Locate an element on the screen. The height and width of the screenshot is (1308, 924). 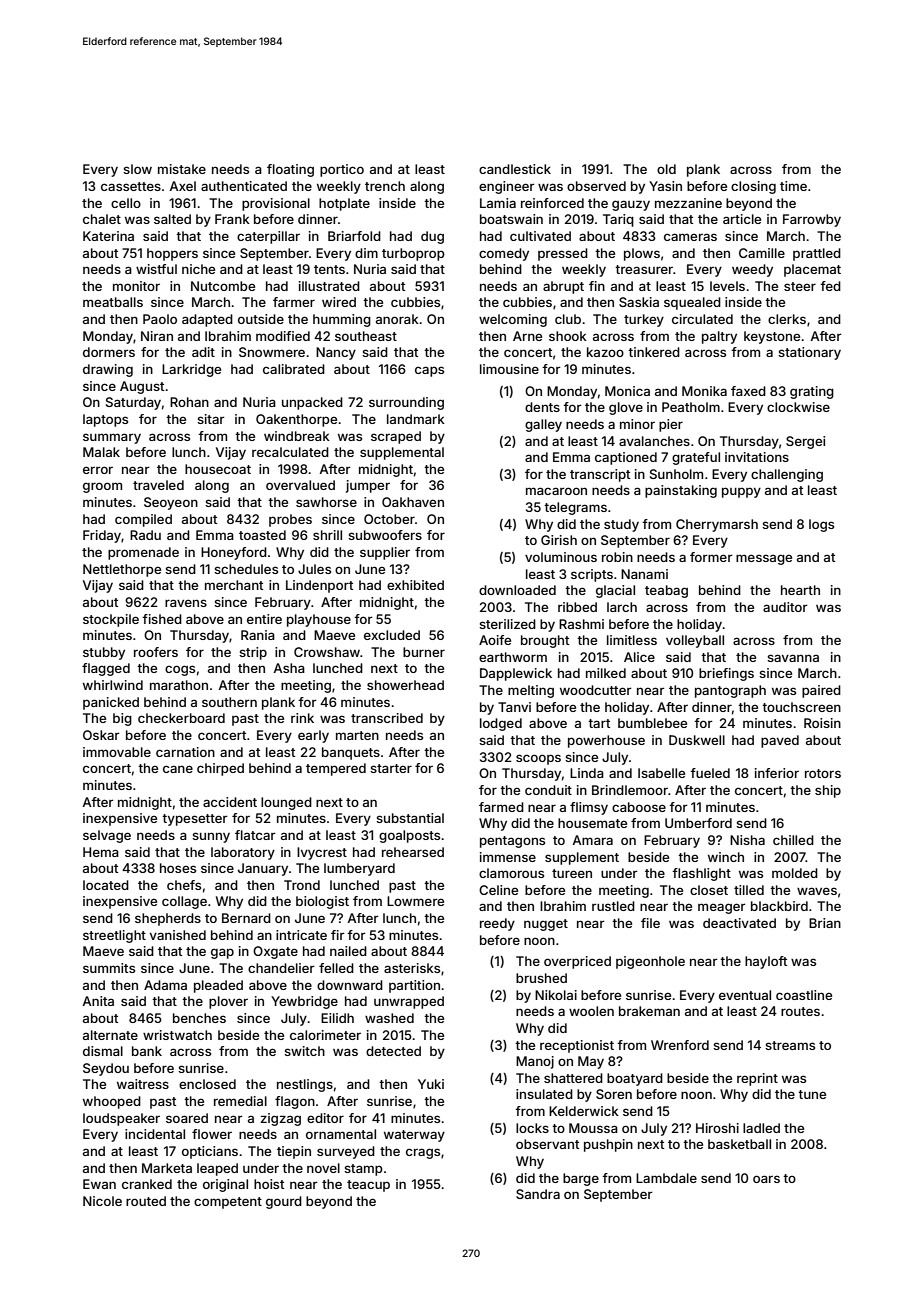
exhibited is located at coordinates (415, 585).
